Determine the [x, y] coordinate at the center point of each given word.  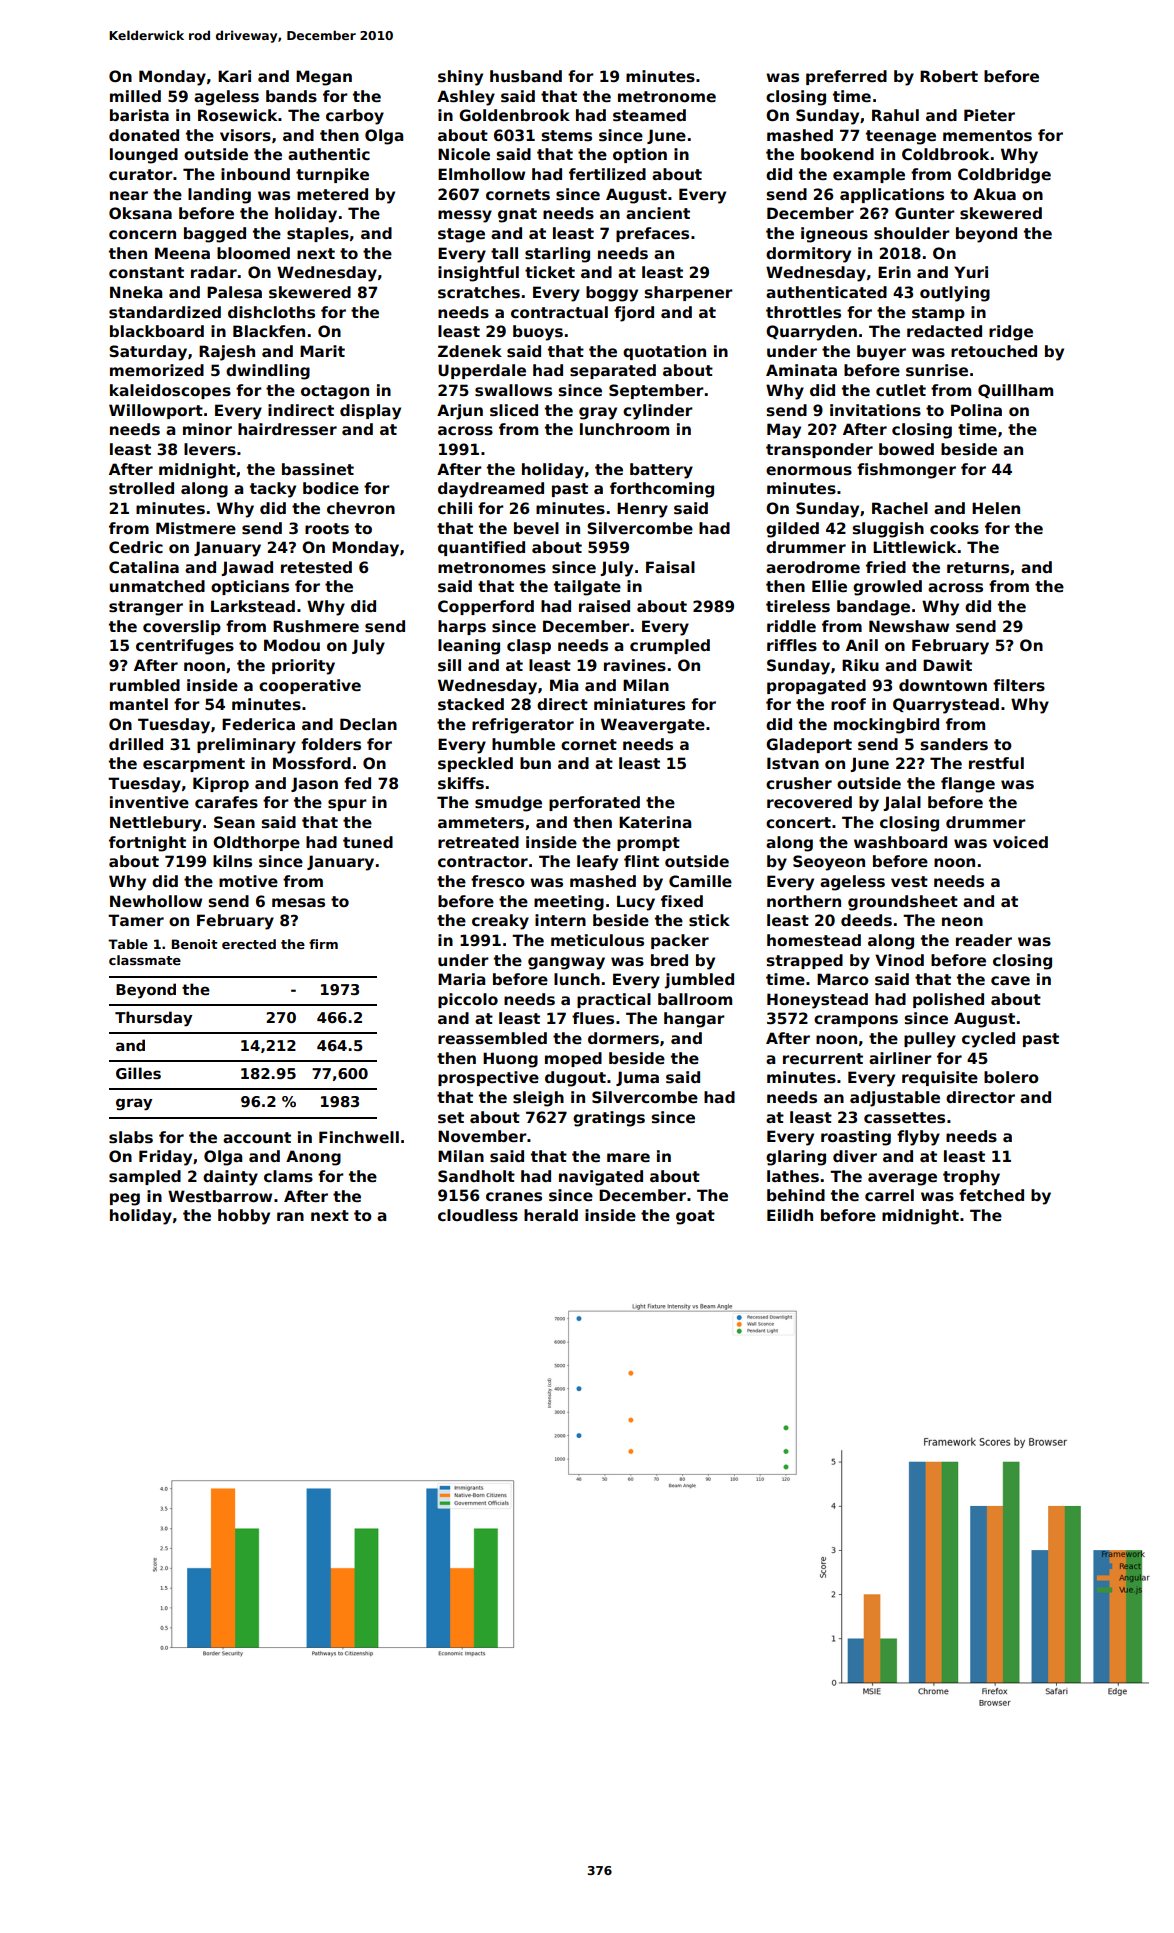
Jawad [247, 568]
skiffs [461, 783]
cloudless [478, 1215]
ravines [635, 665]
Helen [996, 508]
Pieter [989, 115]
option [640, 155]
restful [996, 763]
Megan [324, 78]
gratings [609, 1119]
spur [347, 805]
